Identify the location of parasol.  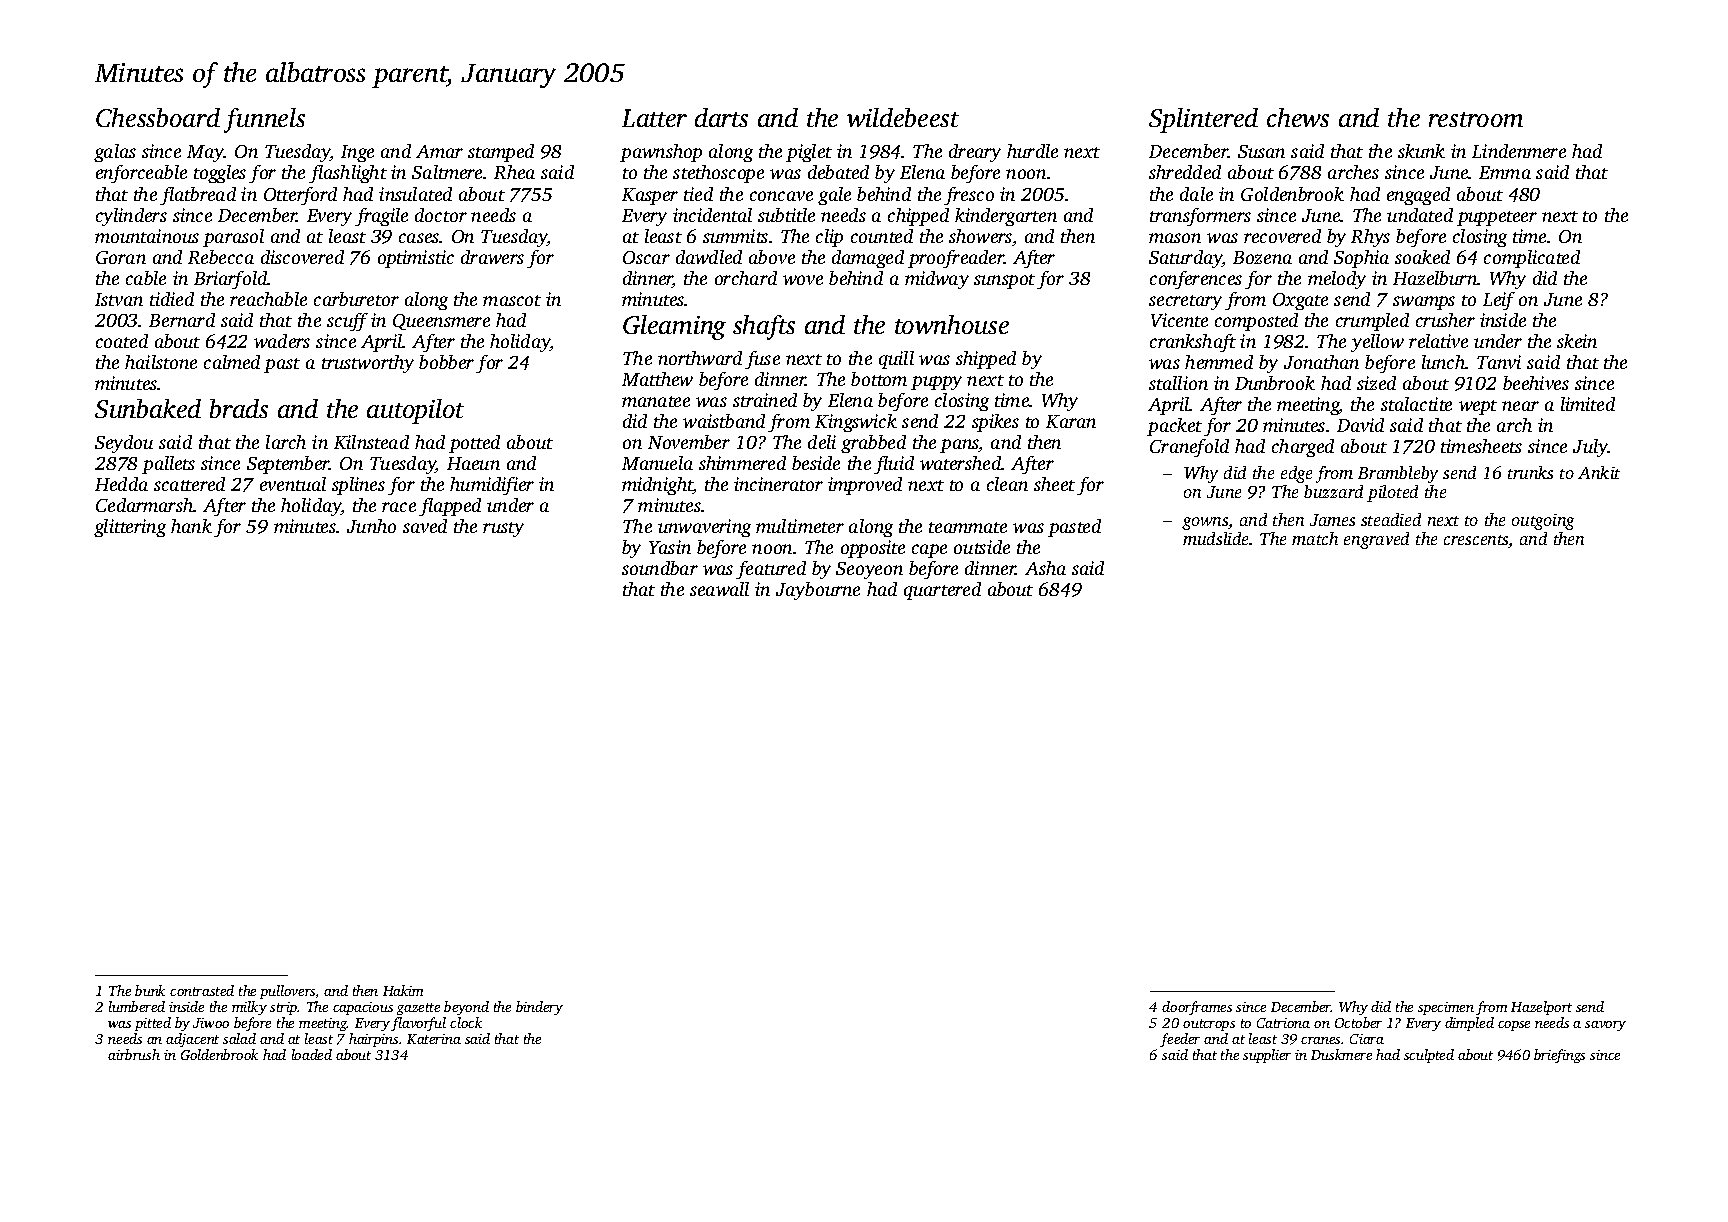
(233, 238).
